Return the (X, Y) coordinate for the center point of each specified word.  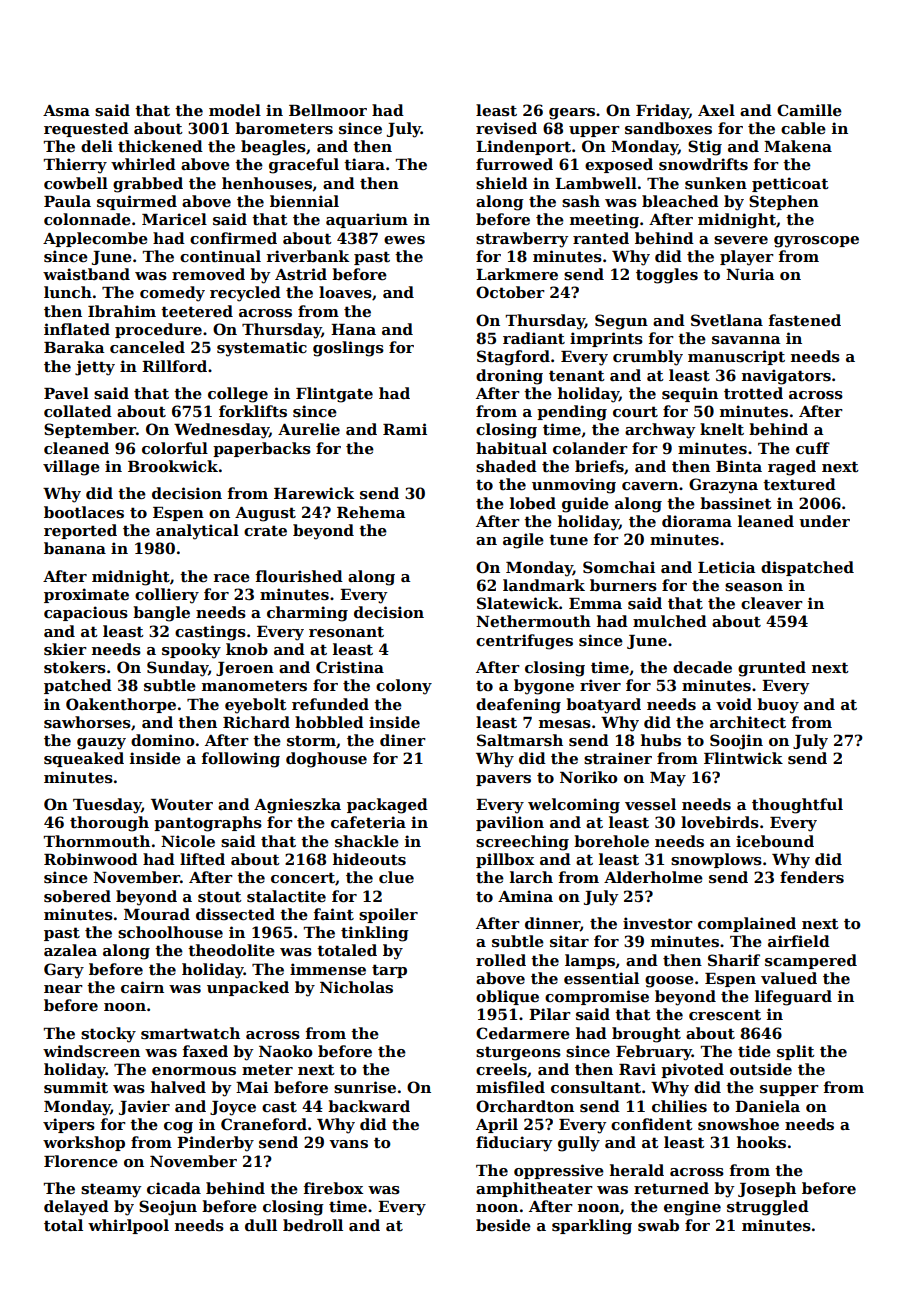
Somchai (619, 567)
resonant (346, 631)
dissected (235, 914)
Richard (256, 722)
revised (506, 128)
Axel (716, 110)
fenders (812, 877)
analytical (197, 532)
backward (369, 1106)
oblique (507, 997)
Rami (405, 429)
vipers (69, 1125)
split (796, 1052)
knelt (722, 429)
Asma (66, 110)
